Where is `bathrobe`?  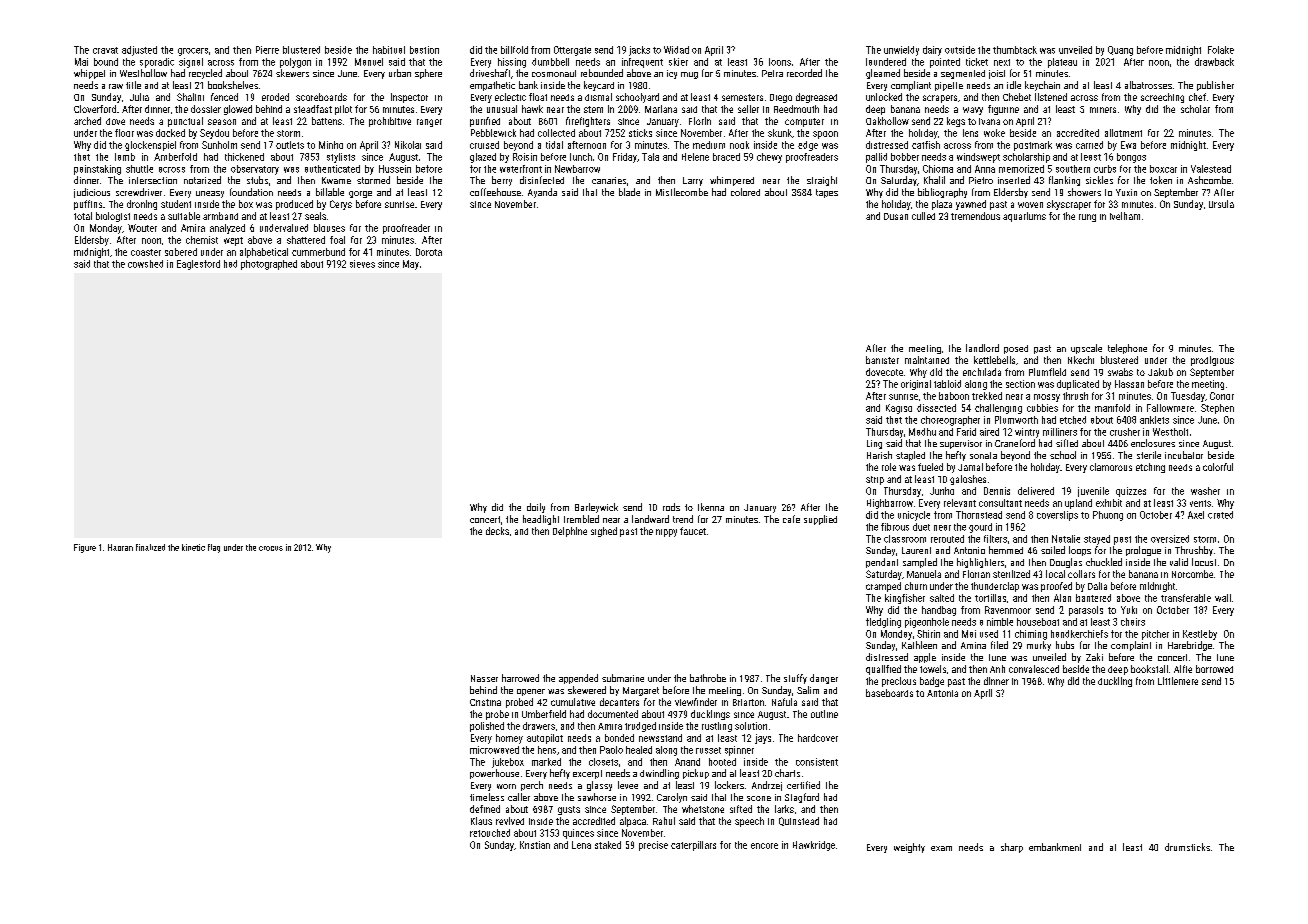
bathrobe is located at coordinates (708, 678).
